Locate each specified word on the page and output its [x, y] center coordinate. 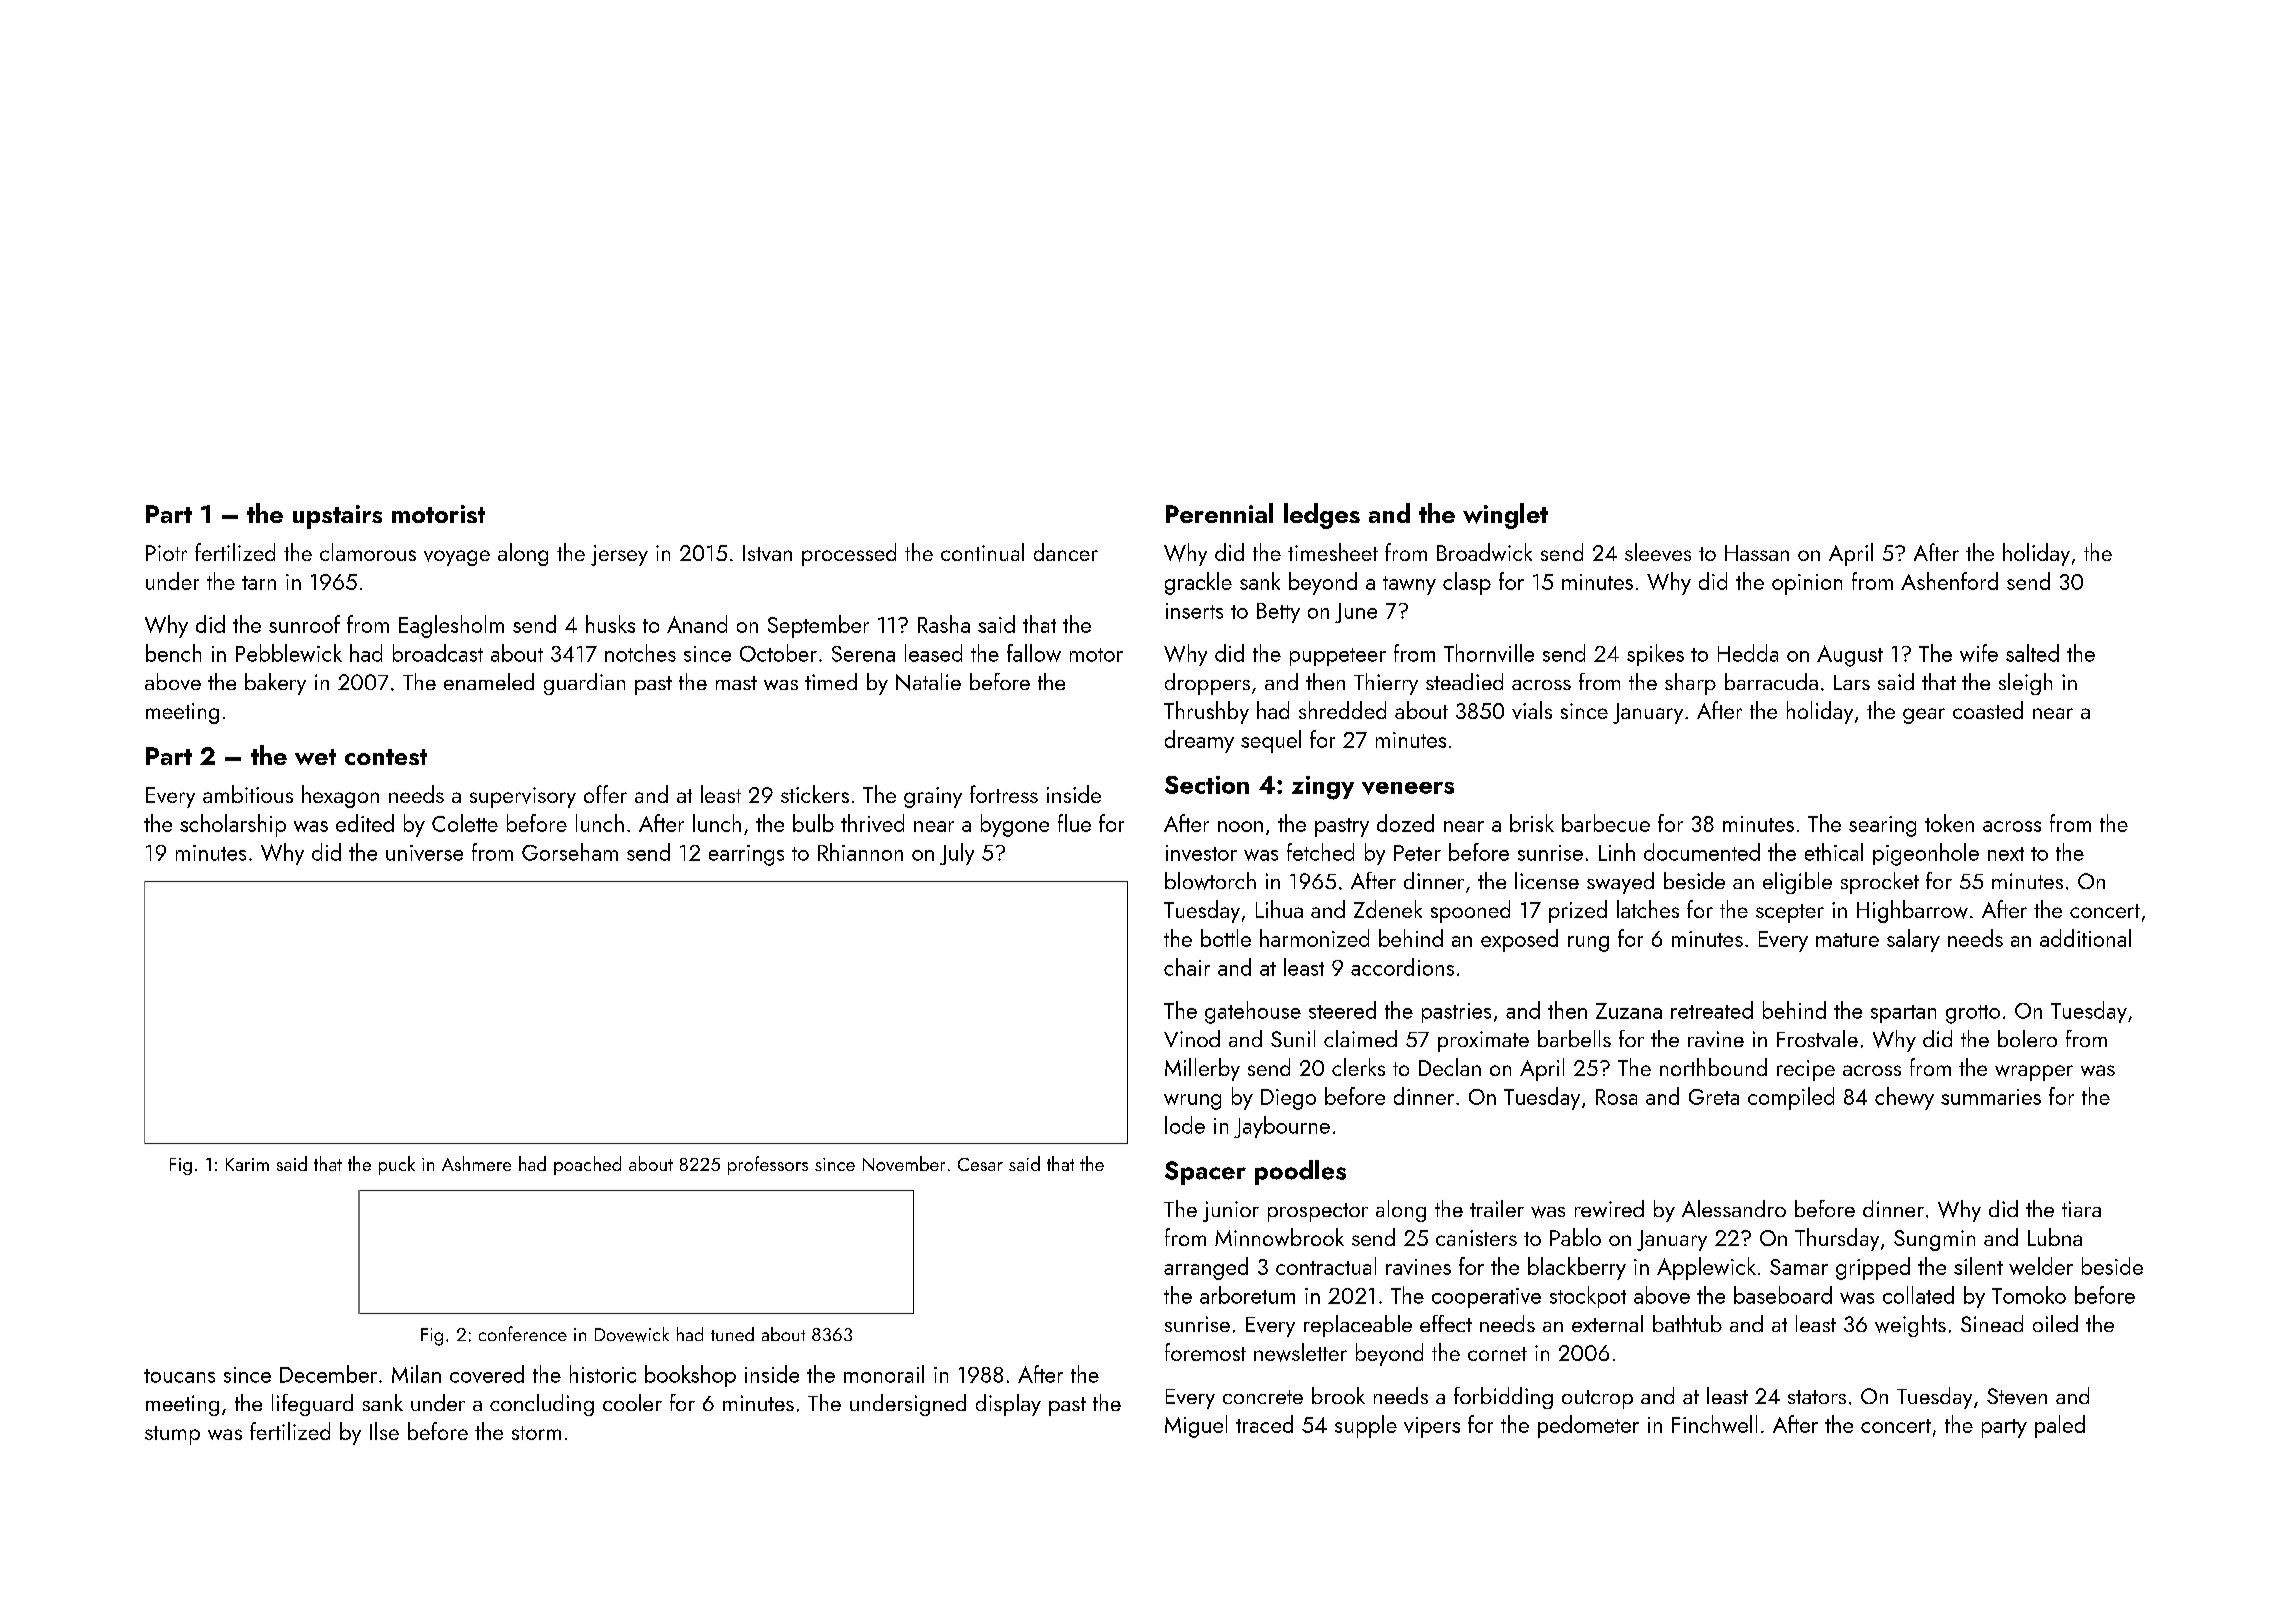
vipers [1432, 1427]
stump [172, 1435]
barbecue [1606, 823]
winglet [1505, 516]
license [1547, 880]
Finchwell [1714, 1424]
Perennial [1219, 513]
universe [424, 853]
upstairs [337, 517]
